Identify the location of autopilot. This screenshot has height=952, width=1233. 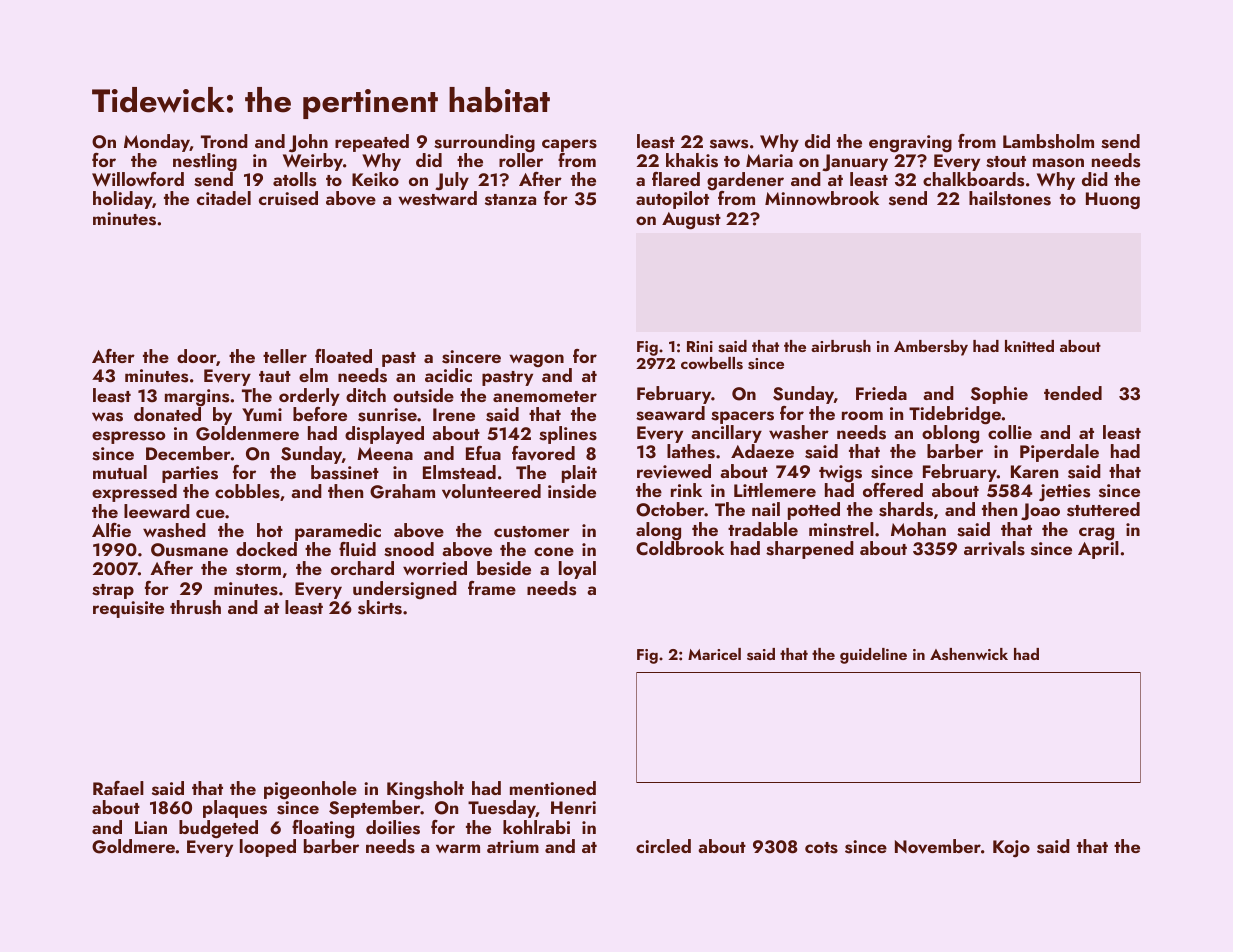
(672, 200).
